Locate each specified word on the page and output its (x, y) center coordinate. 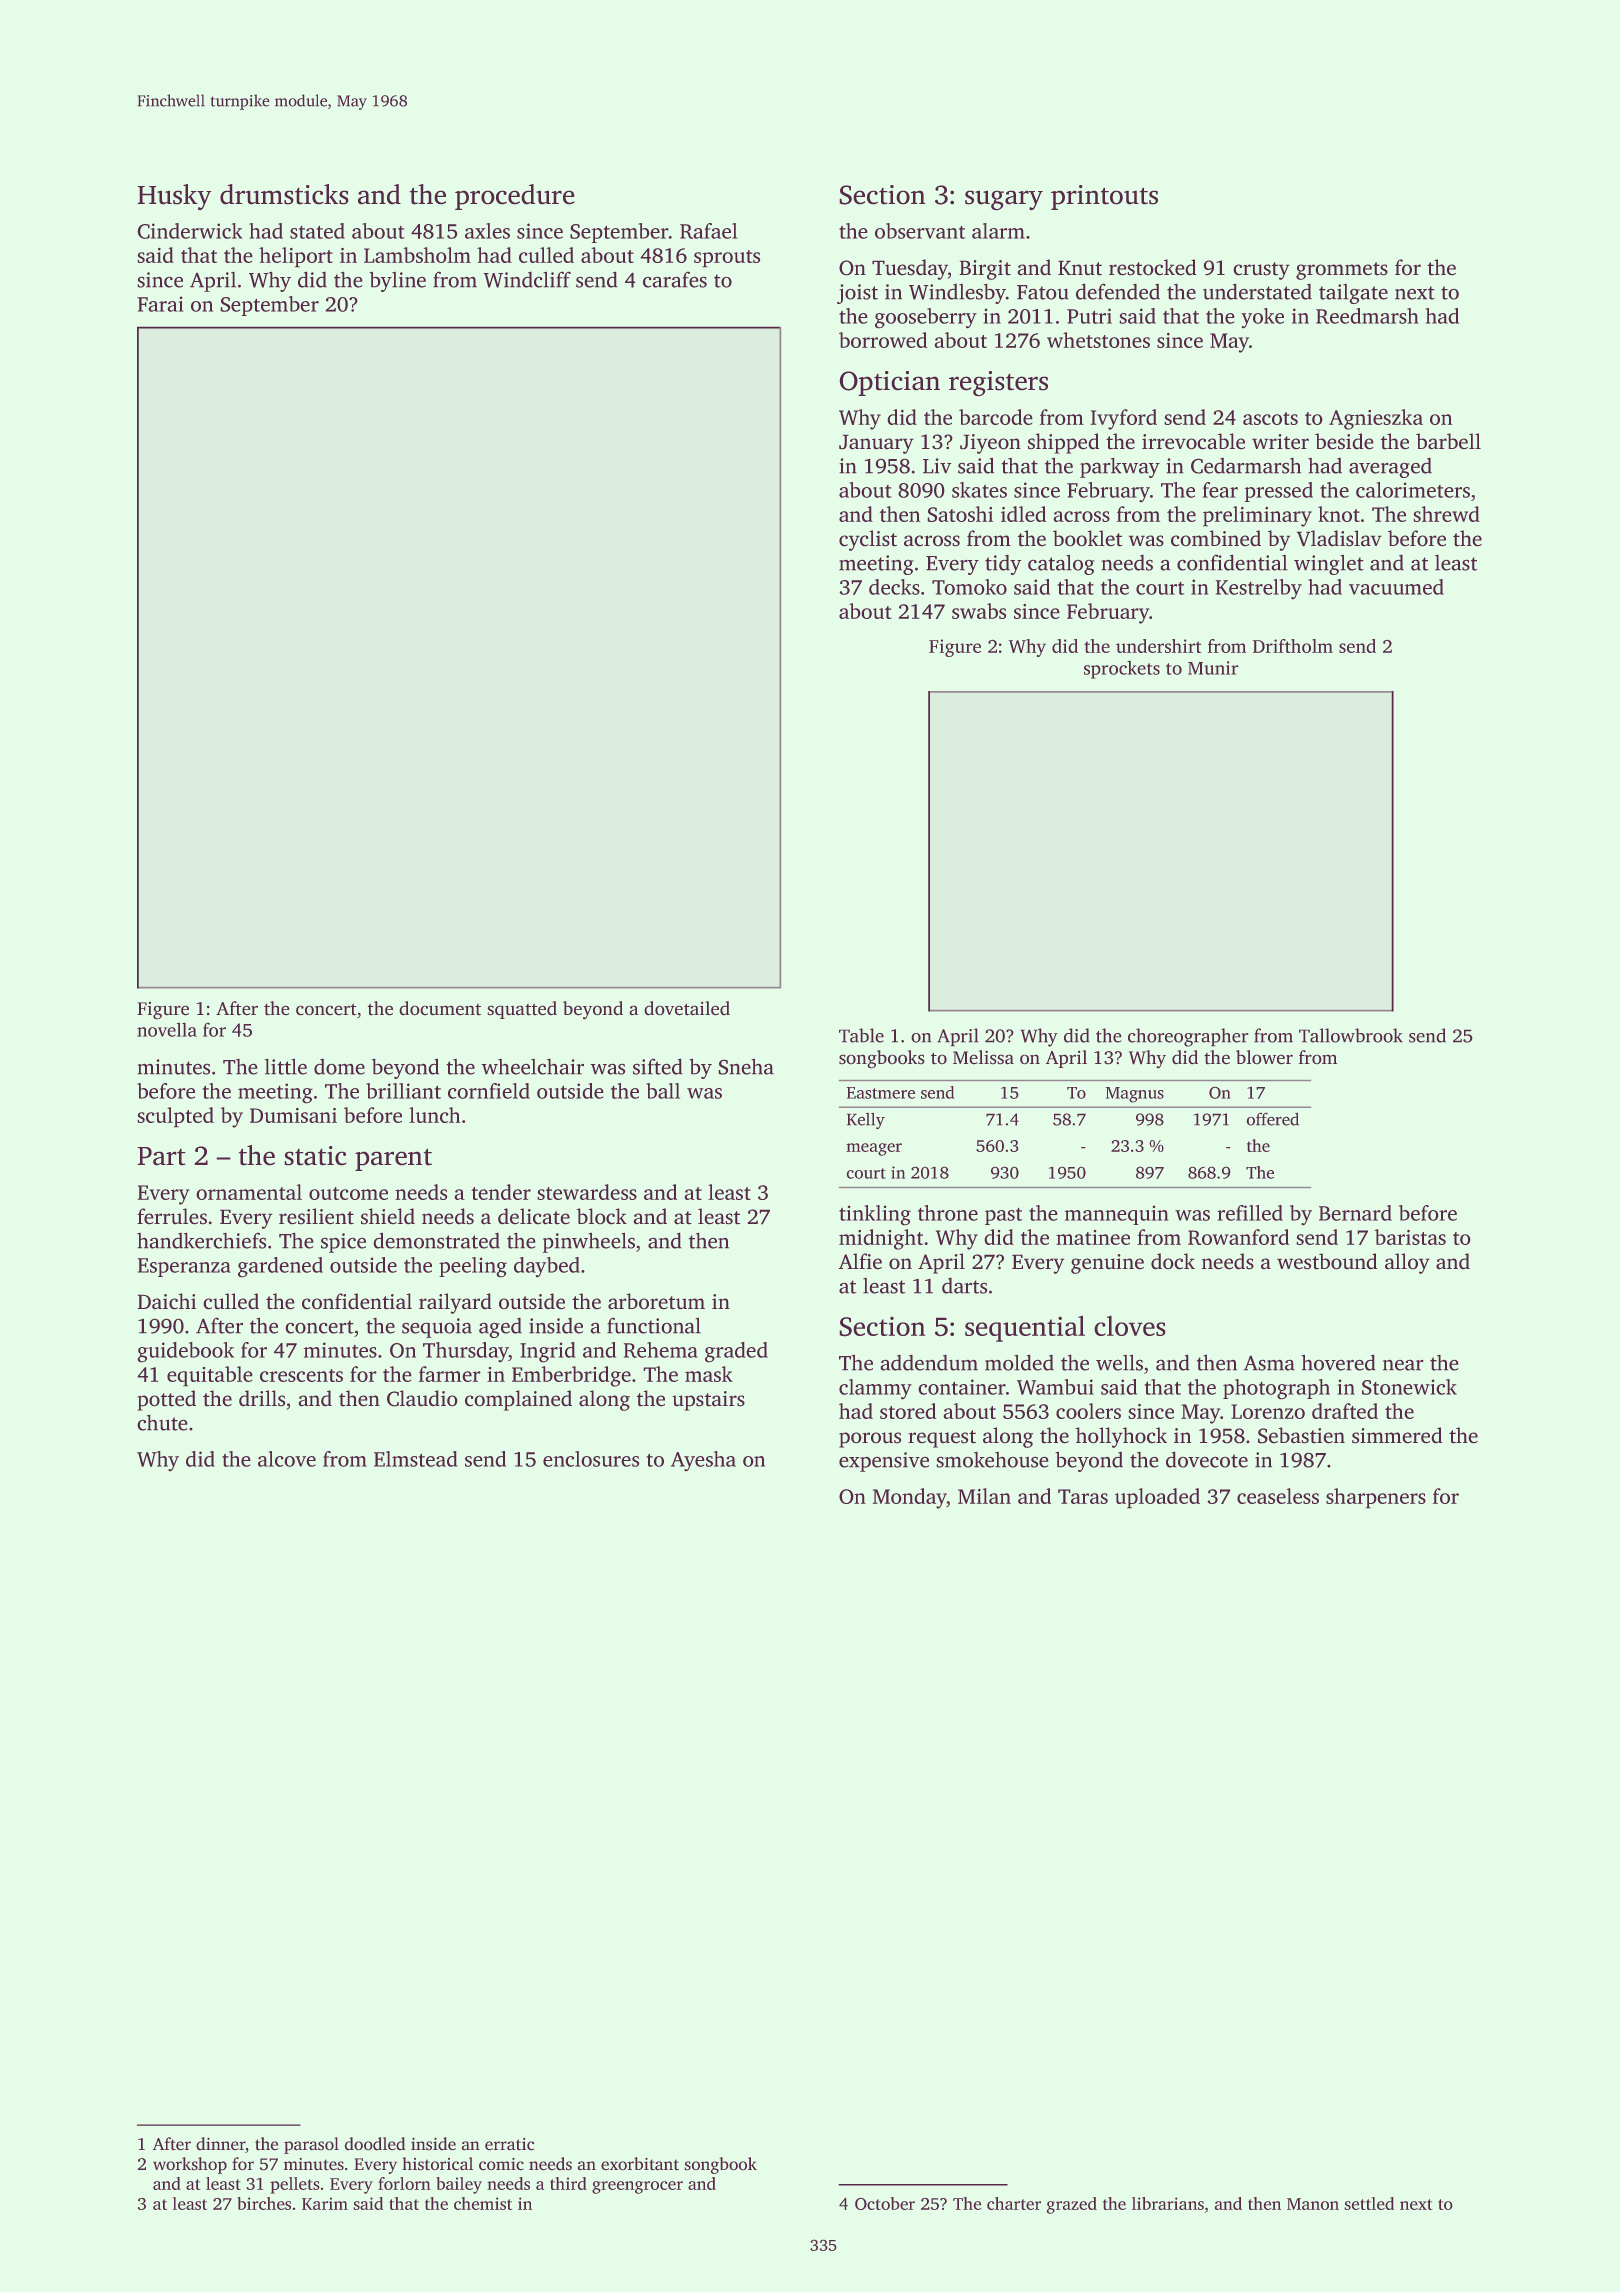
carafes (675, 280)
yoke (1262, 318)
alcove (287, 1459)
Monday (910, 1498)
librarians (1168, 2203)
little (286, 1067)
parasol (311, 2145)
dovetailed (687, 1008)
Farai (160, 304)
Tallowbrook (1351, 1035)
